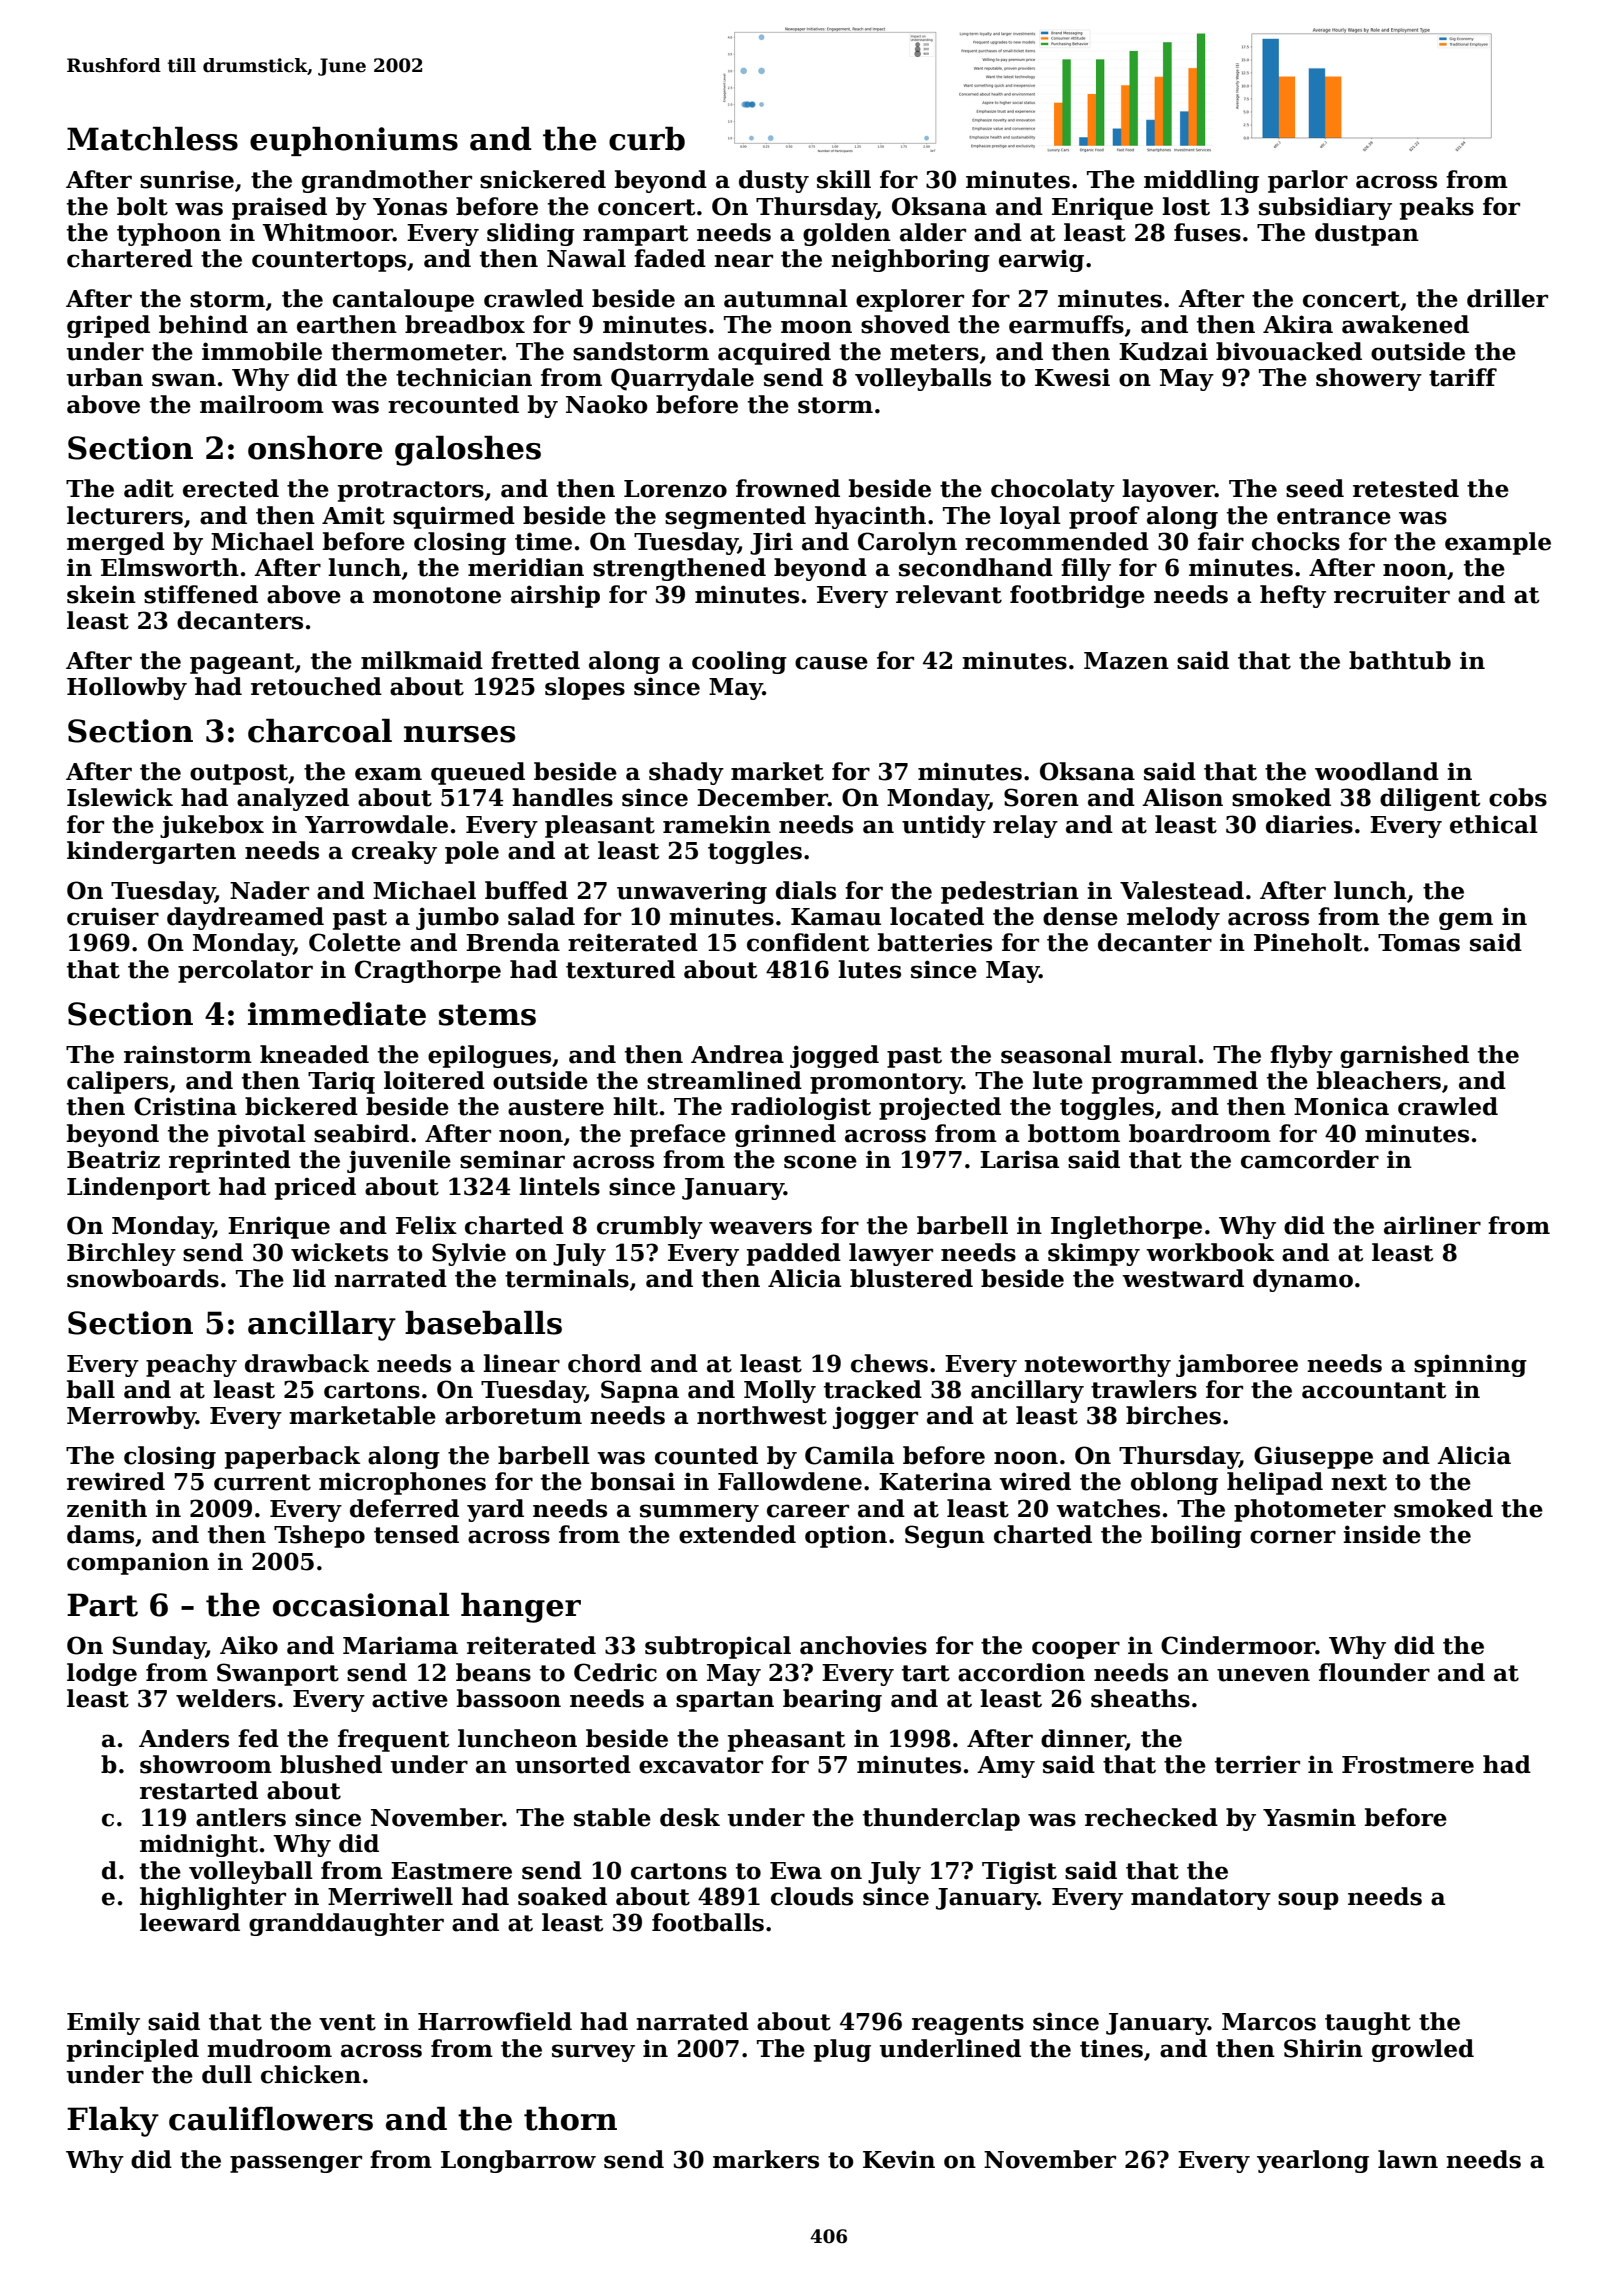 This screenshot has width=1620, height=2292. I want to click on Kudzai, so click(1163, 351).
